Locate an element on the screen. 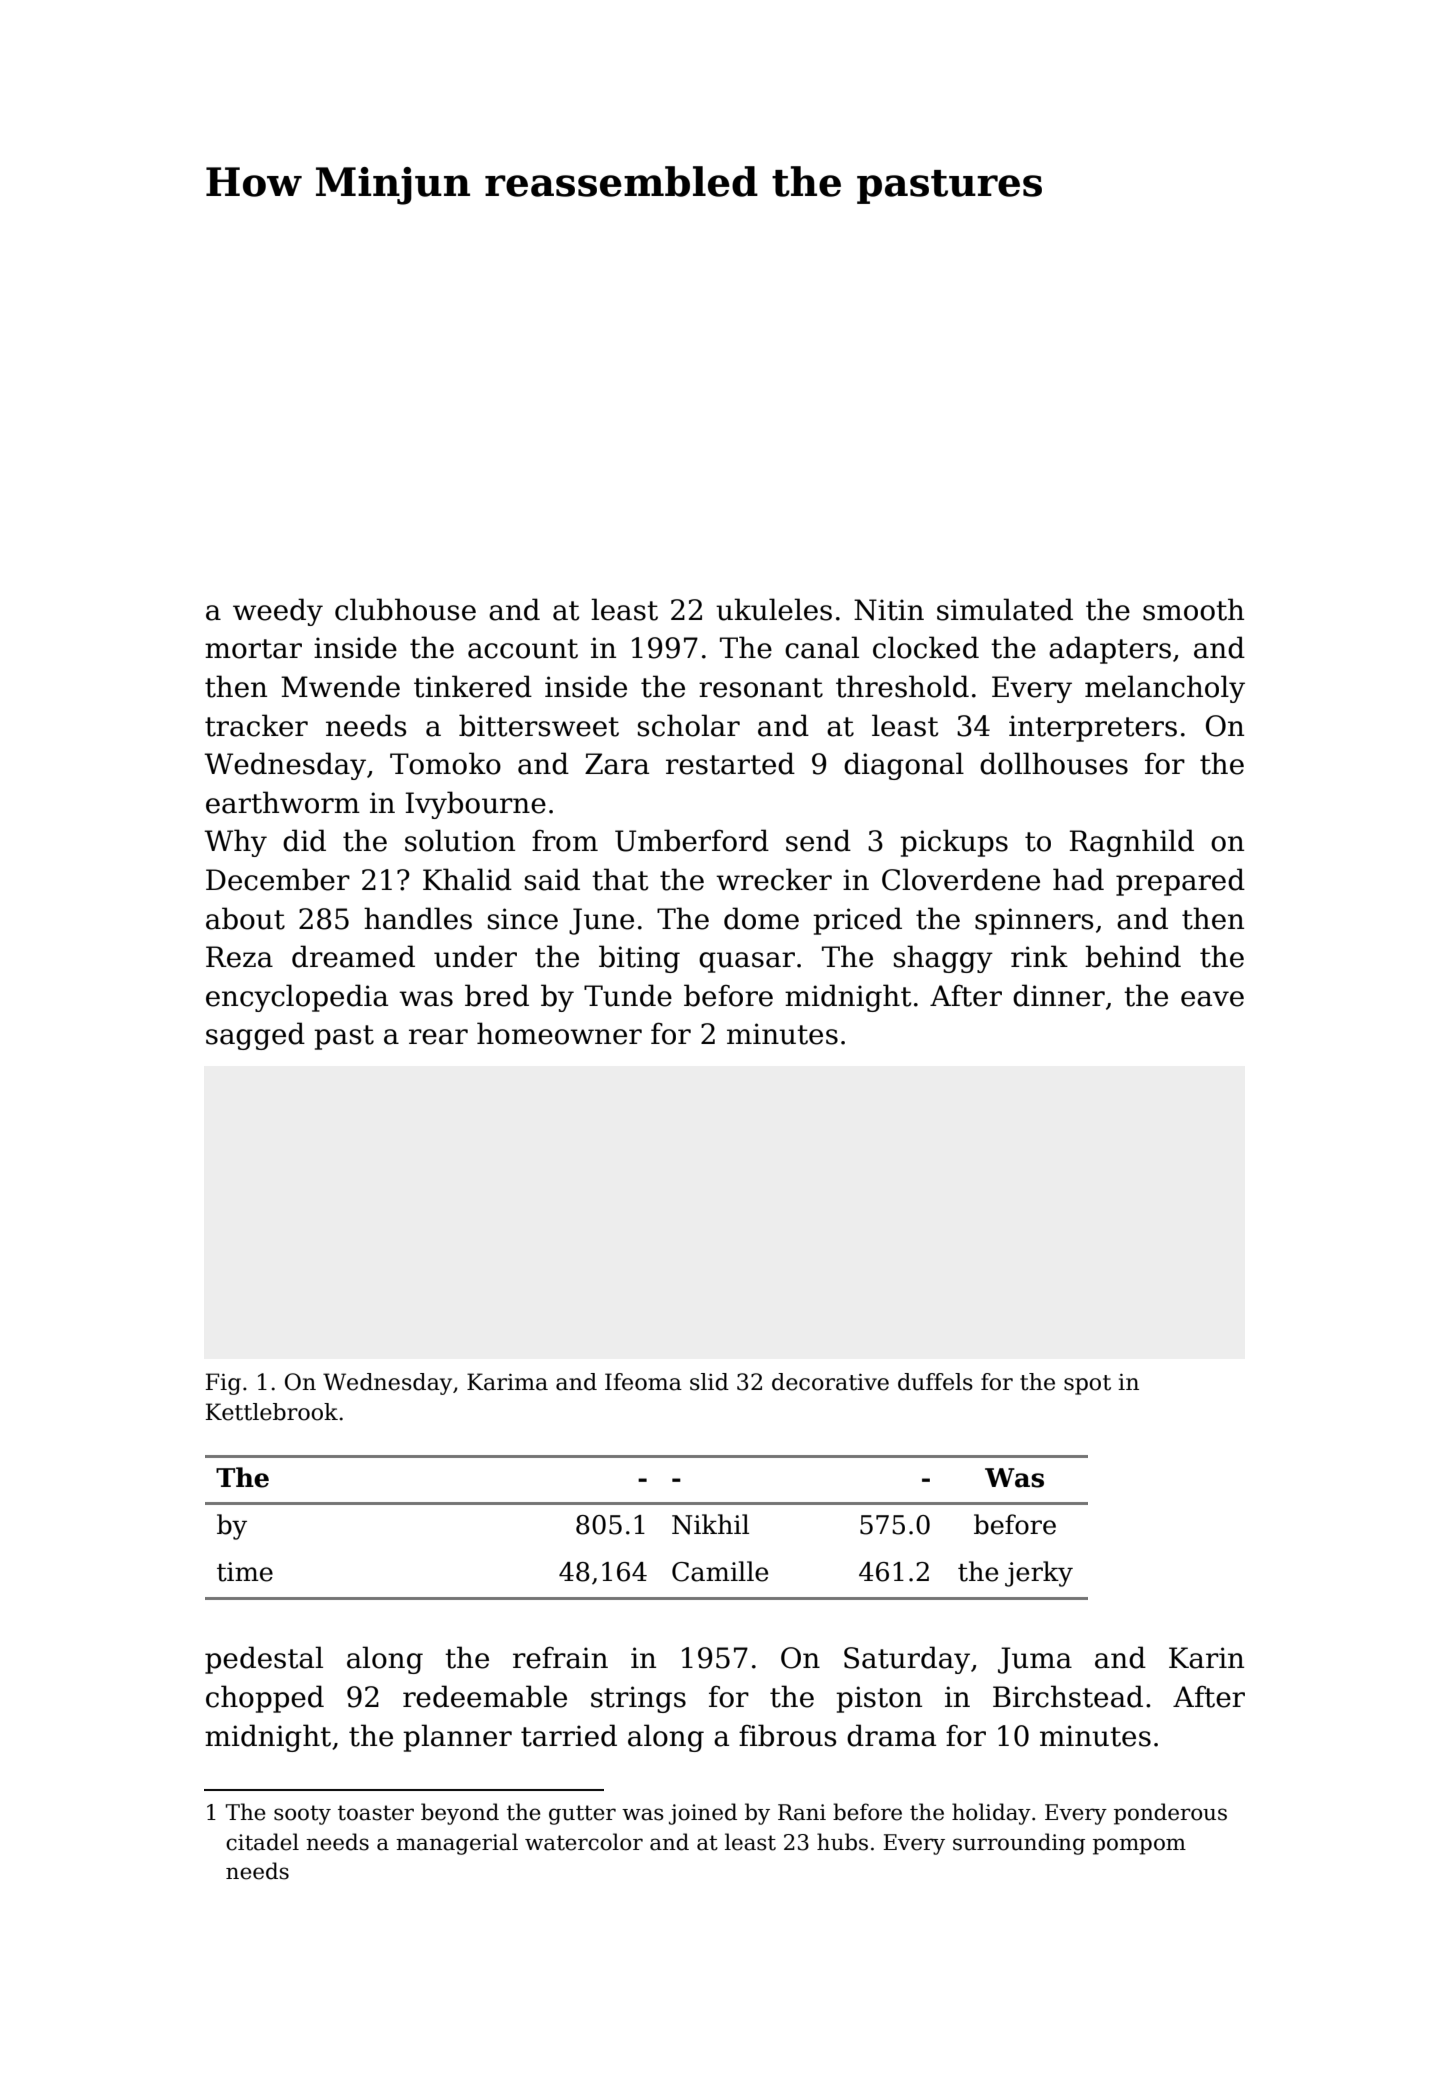 The image size is (1450, 2100). ponderous is located at coordinates (1170, 1814).
